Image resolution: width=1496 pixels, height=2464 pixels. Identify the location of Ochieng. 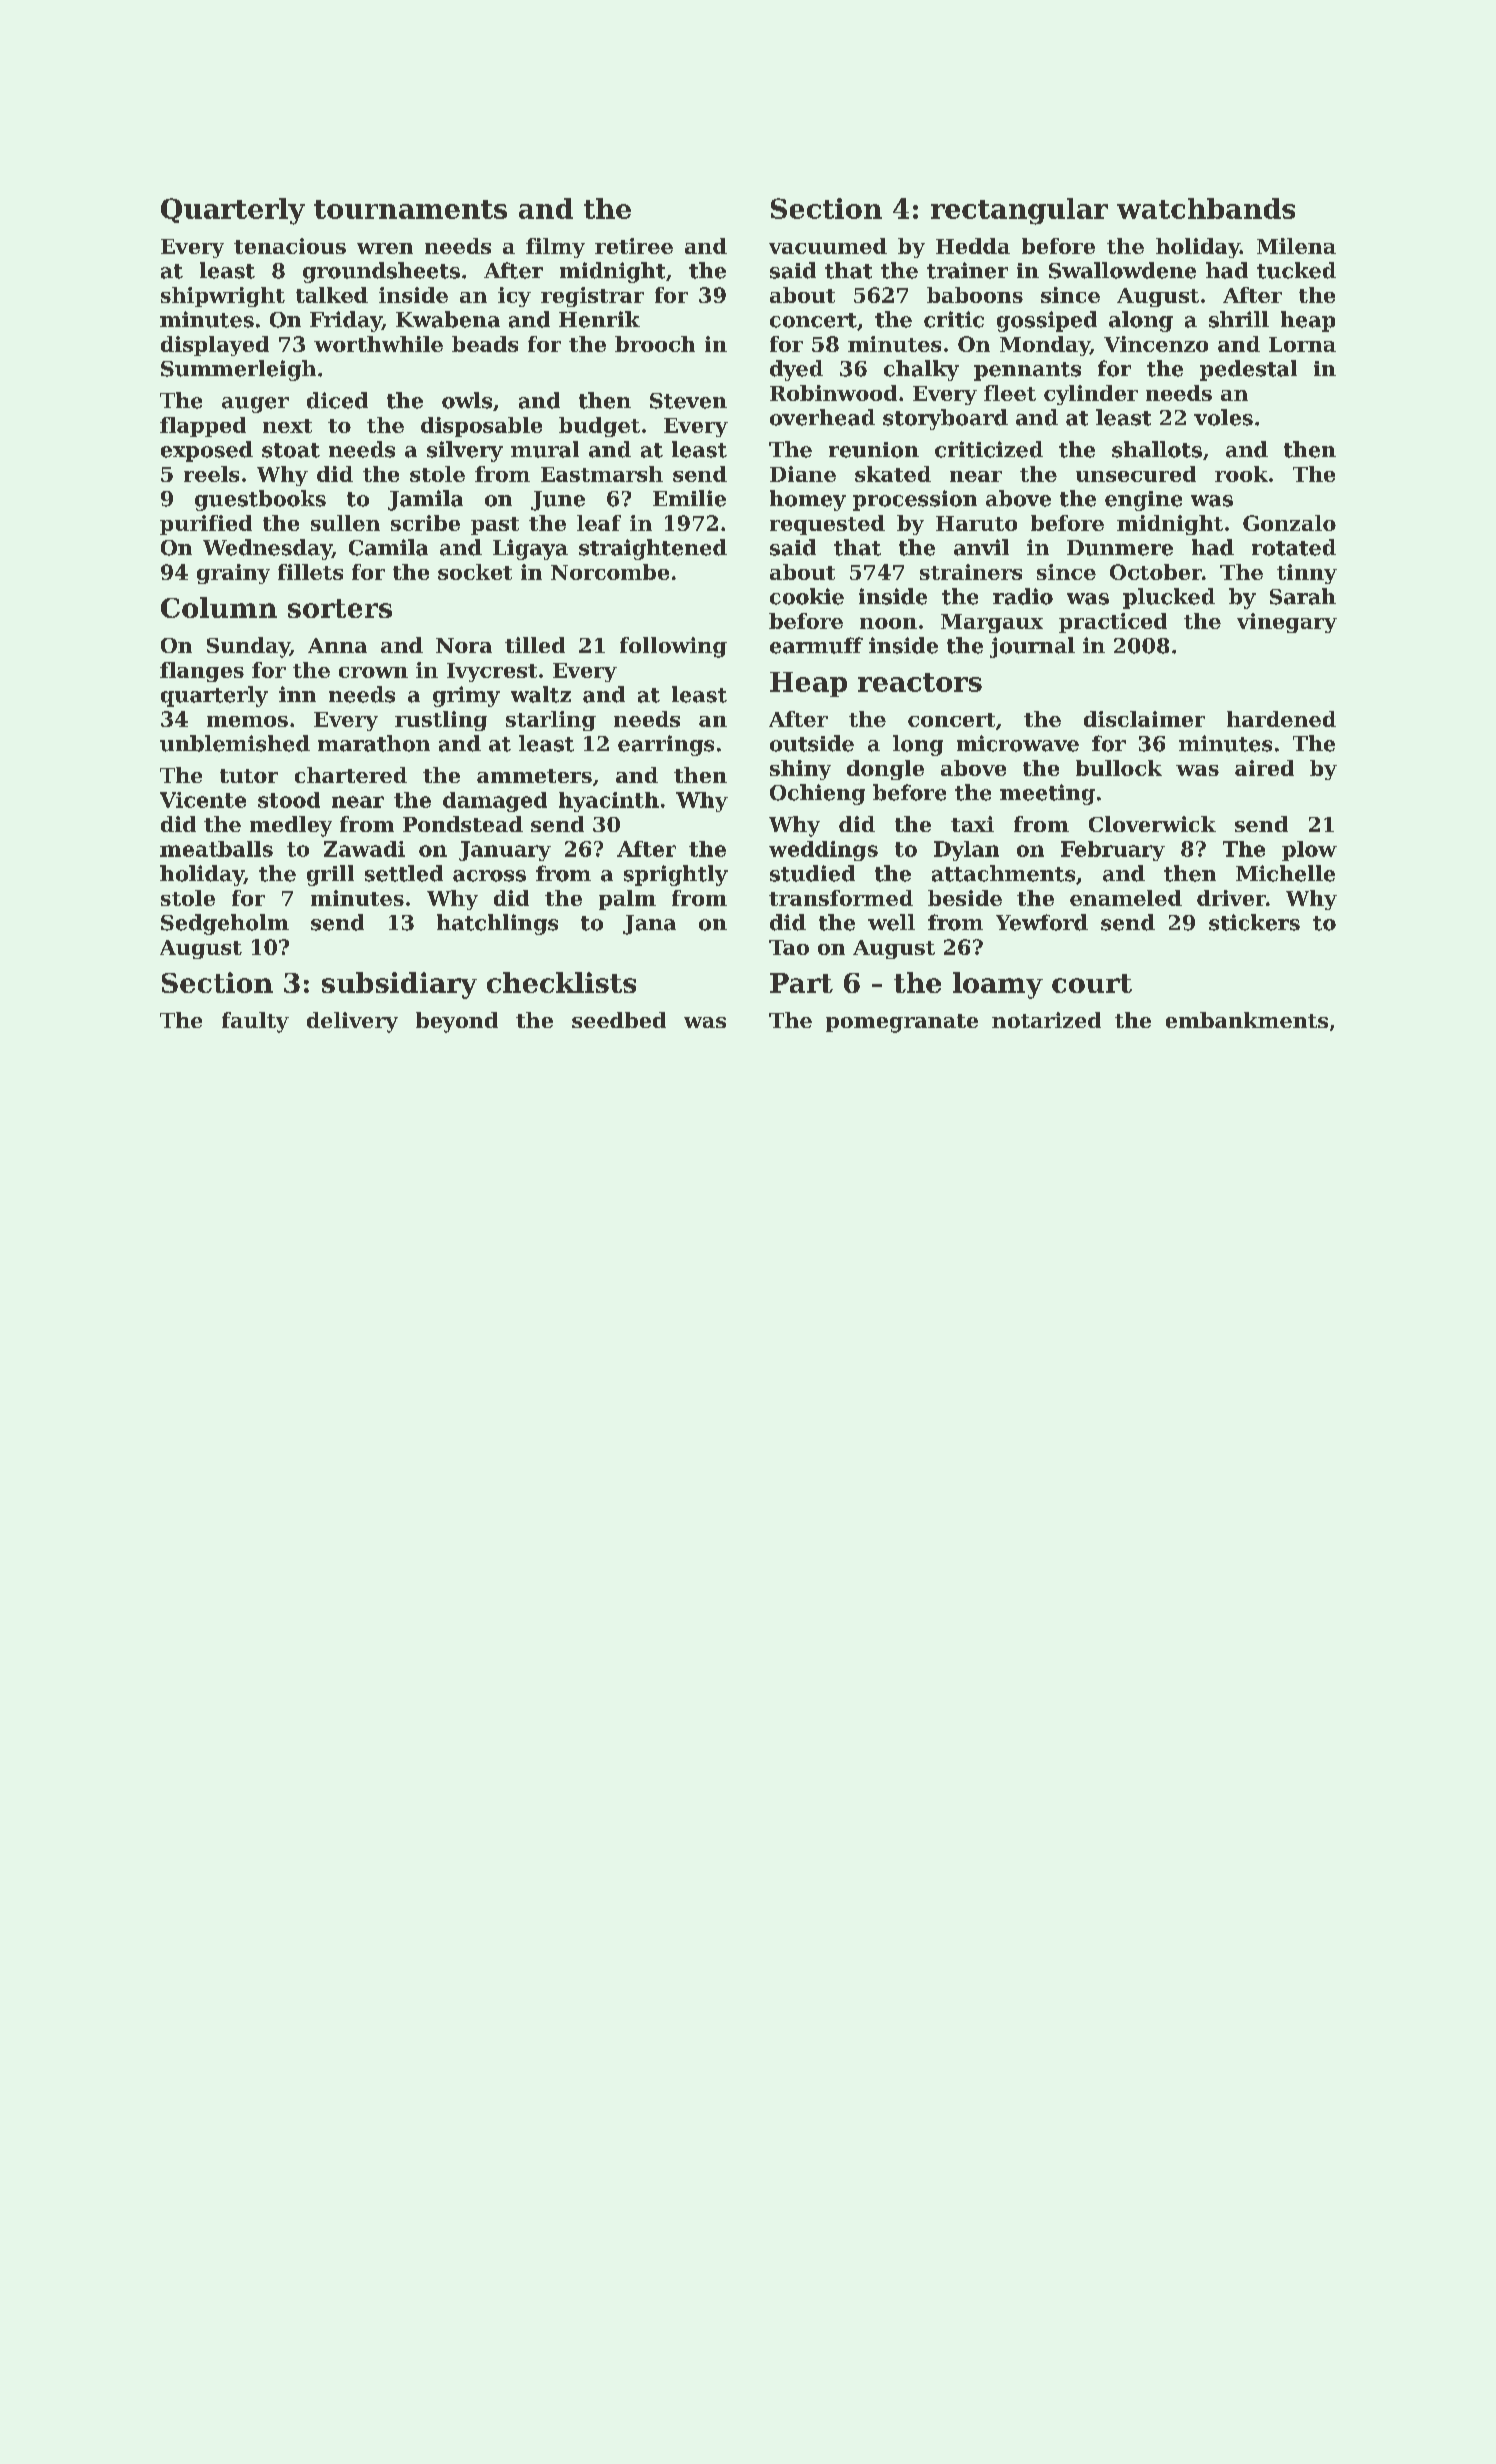
(817, 794).
